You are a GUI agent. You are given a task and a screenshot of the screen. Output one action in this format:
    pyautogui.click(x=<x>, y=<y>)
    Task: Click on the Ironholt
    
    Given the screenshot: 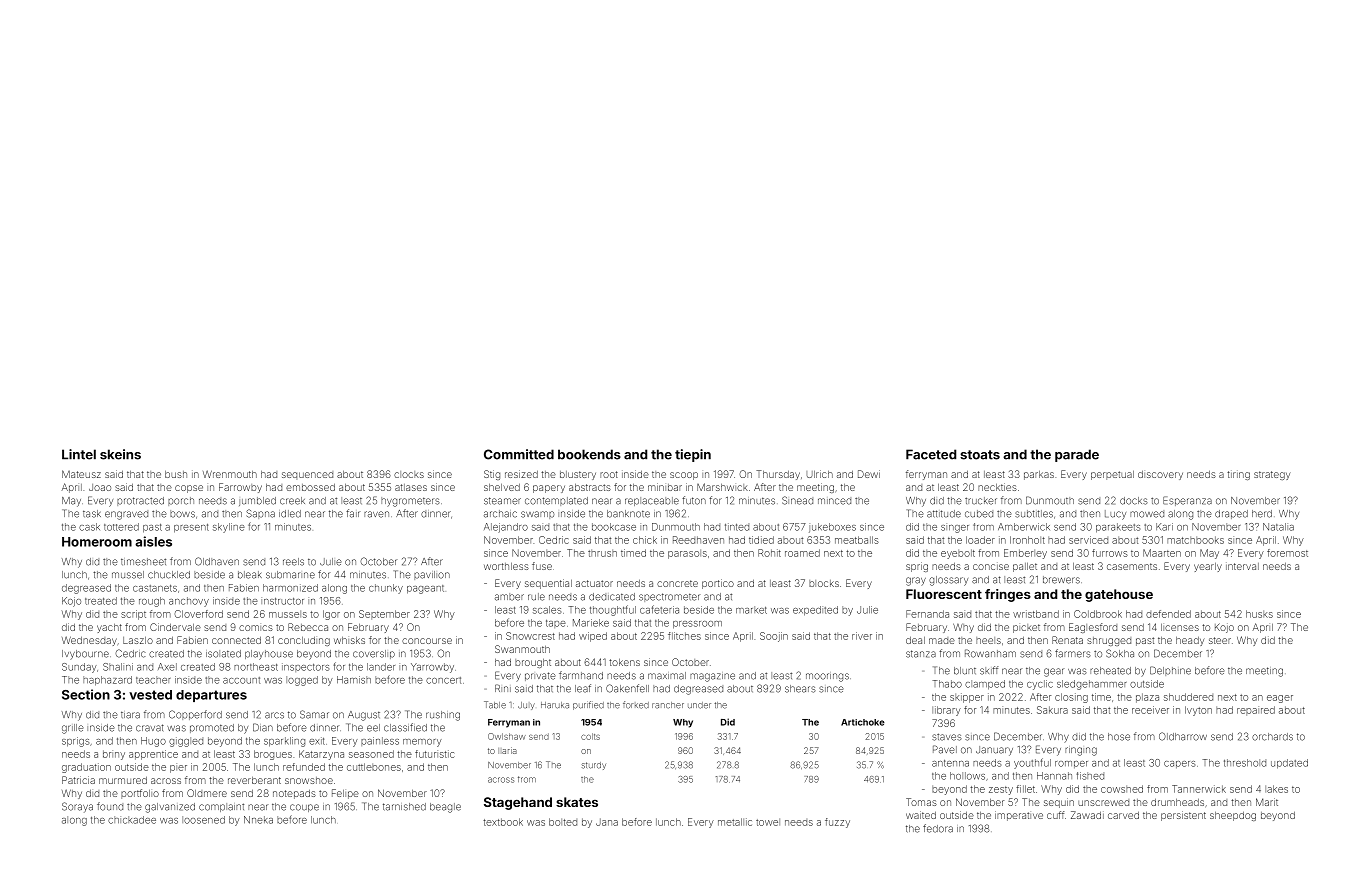 What is the action you would take?
    pyautogui.click(x=1027, y=540)
